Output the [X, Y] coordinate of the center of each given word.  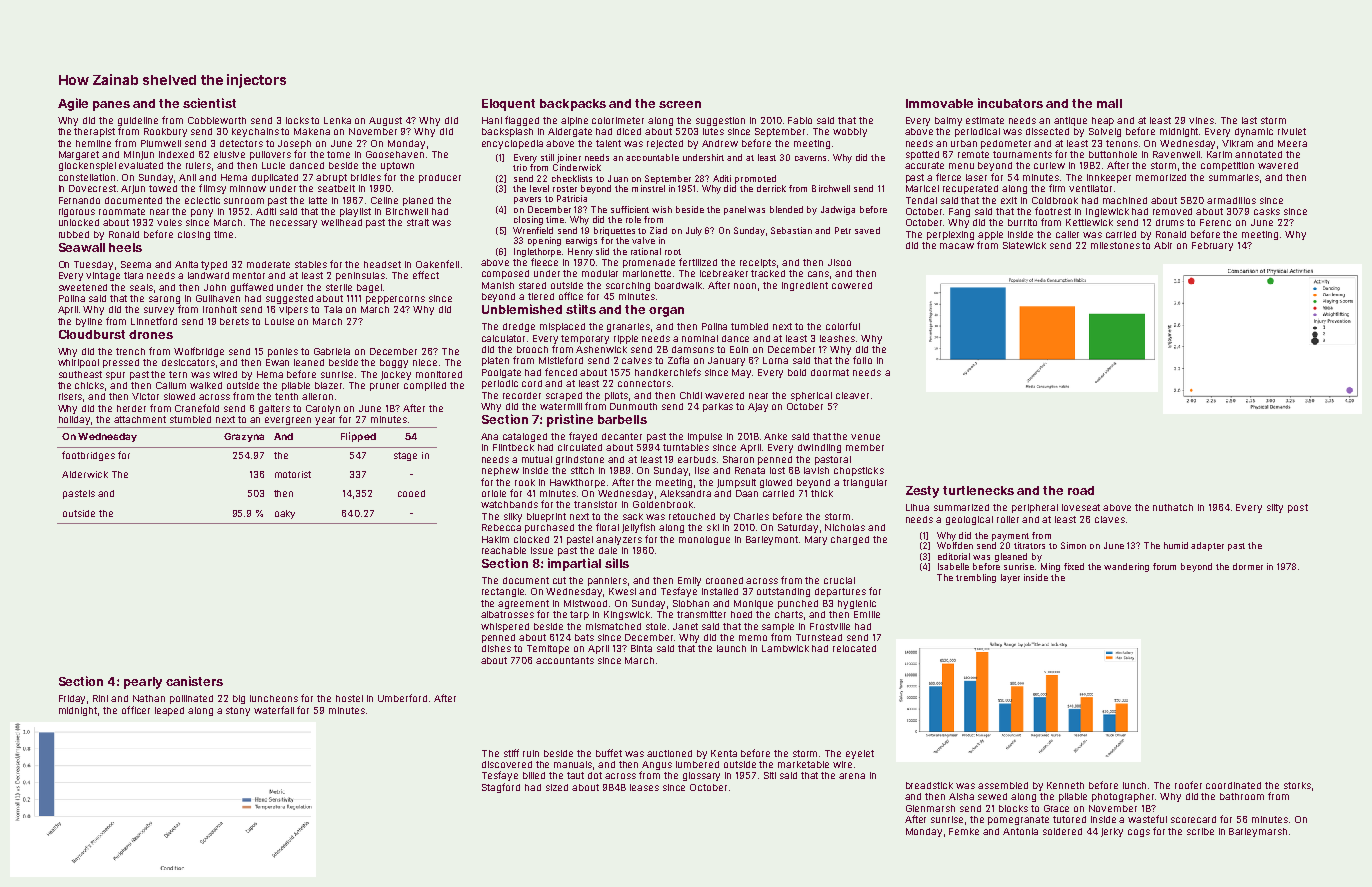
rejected [665, 144]
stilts [581, 309]
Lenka [337, 120]
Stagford [501, 788]
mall [1109, 103]
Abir [1163, 245]
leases [644, 787]
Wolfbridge [199, 352]
